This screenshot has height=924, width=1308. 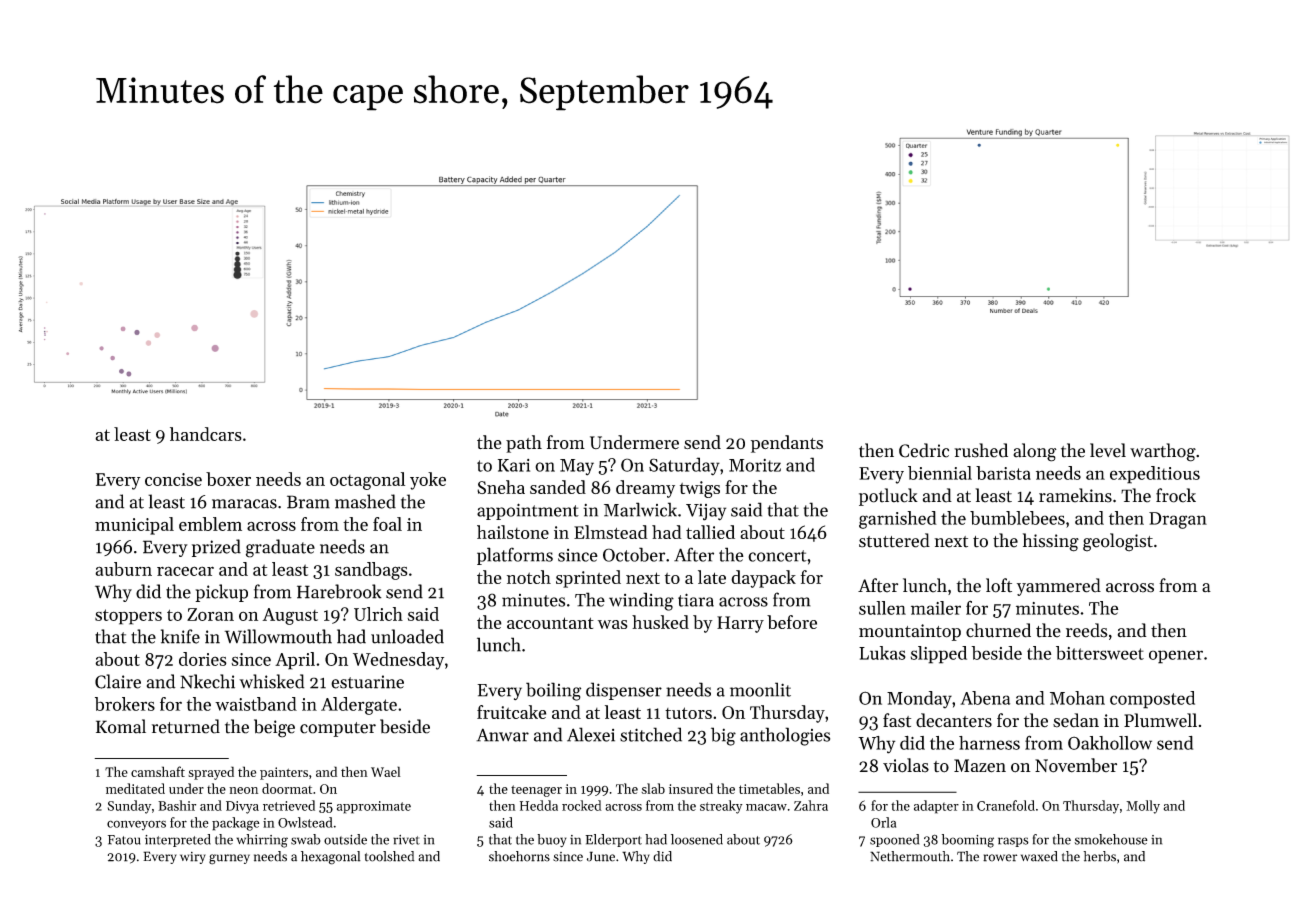 What do you see at coordinates (524, 444) in the screenshot?
I see `path` at bounding box center [524, 444].
